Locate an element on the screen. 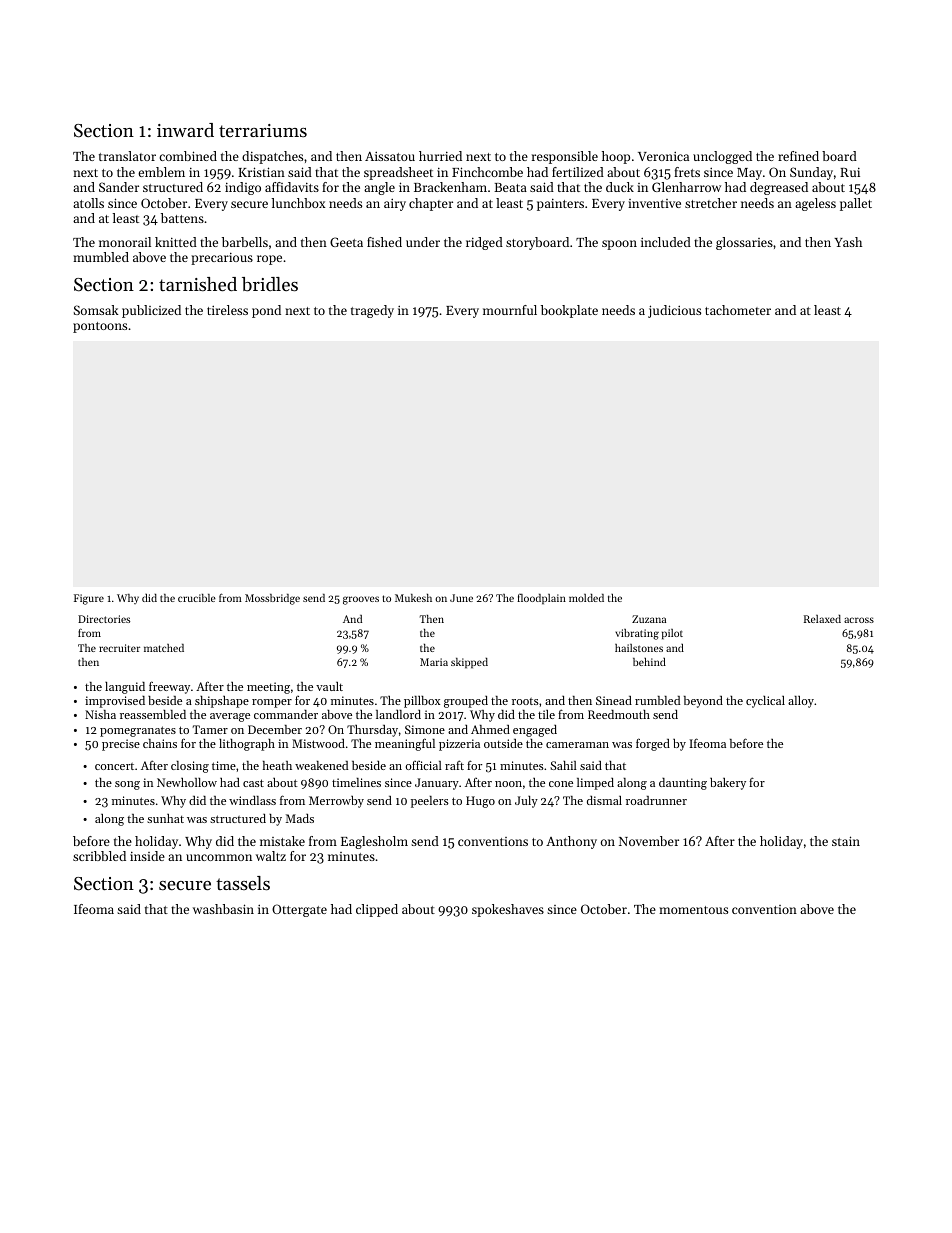  pond is located at coordinates (266, 311).
